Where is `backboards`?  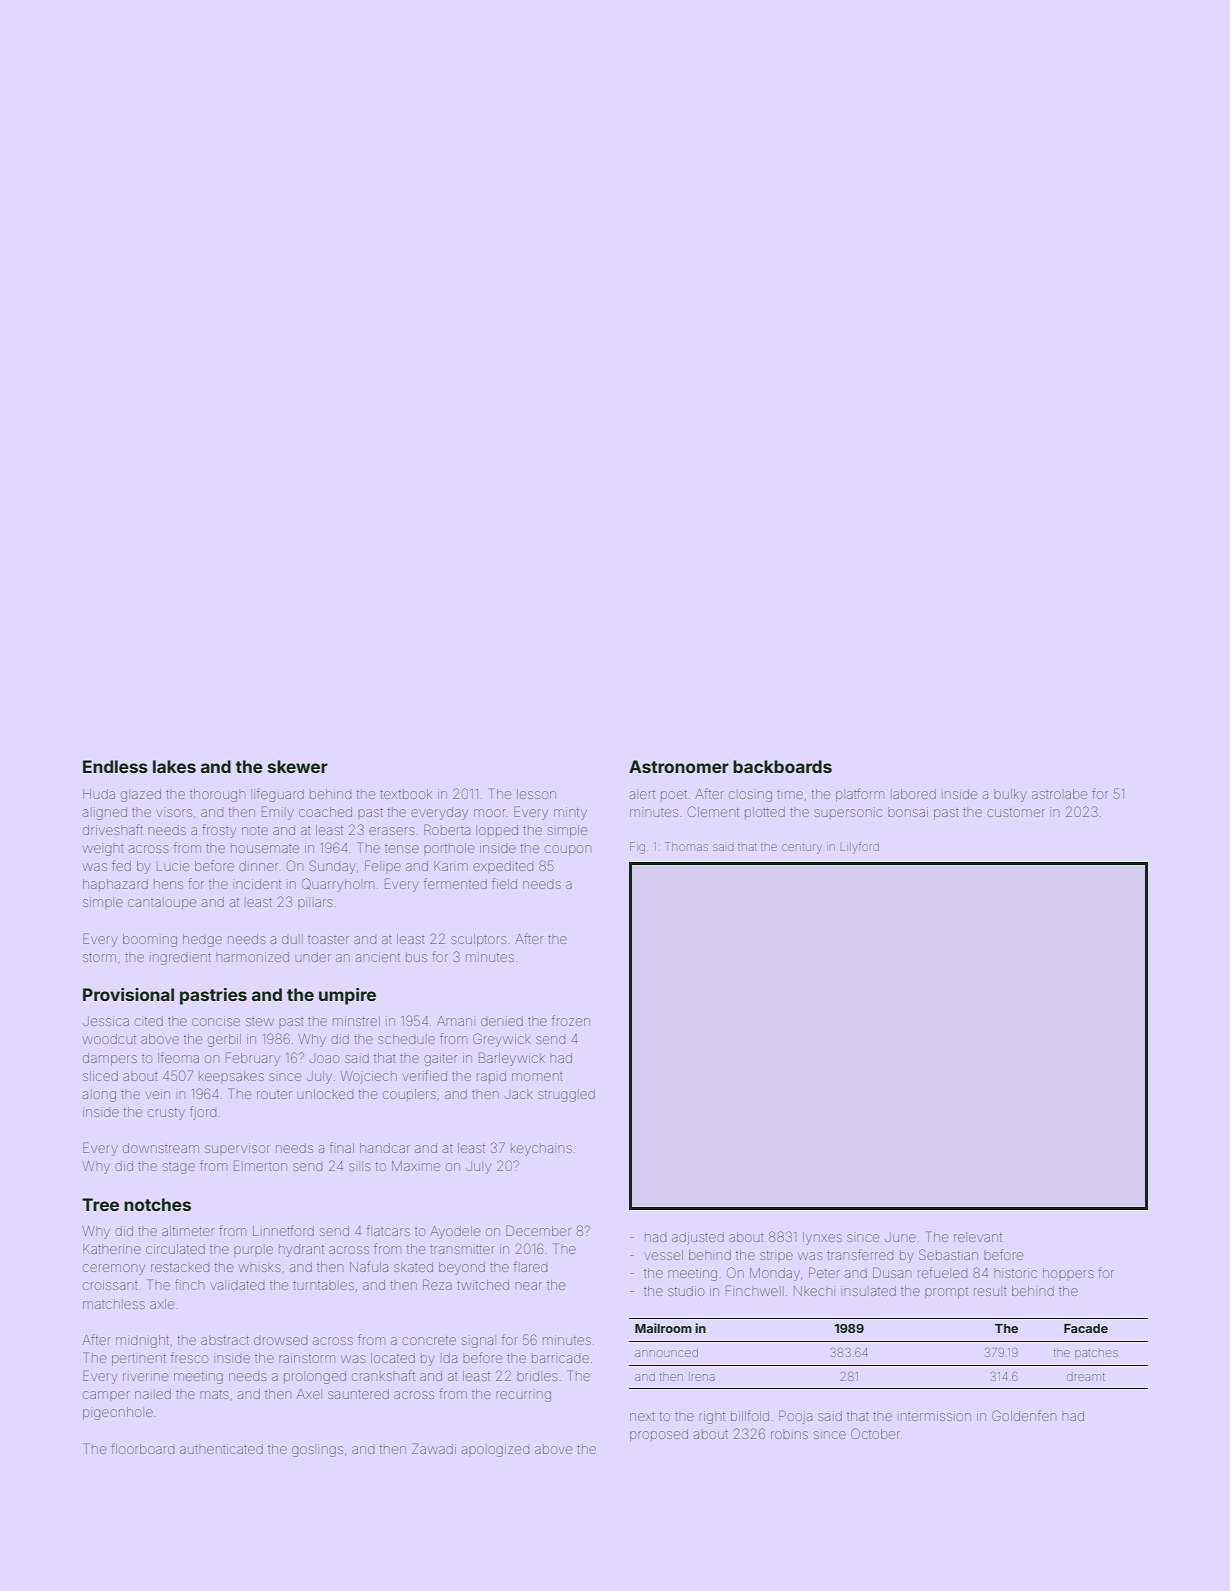
backboards is located at coordinates (782, 766).
